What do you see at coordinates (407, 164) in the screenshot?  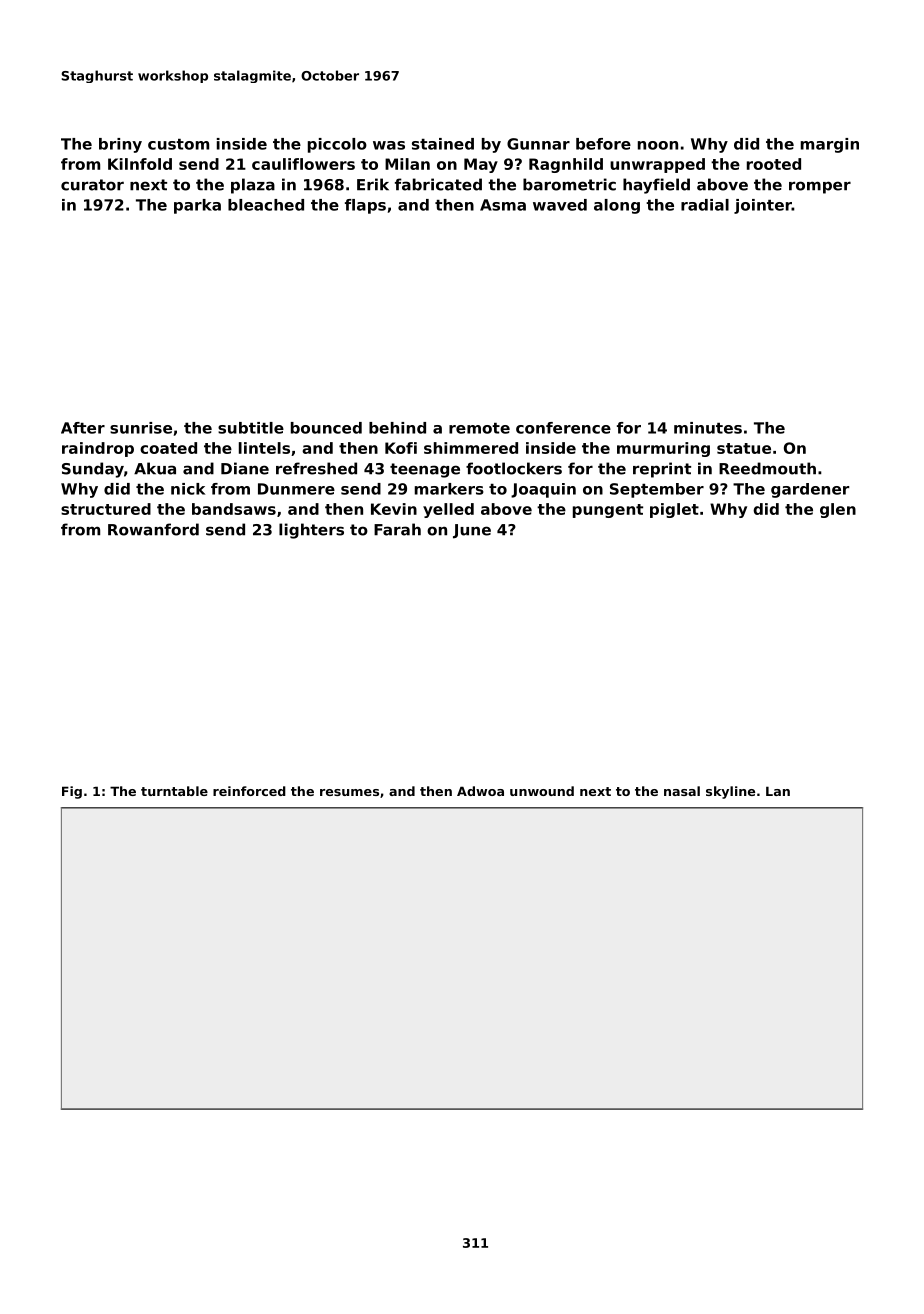 I see `Milan` at bounding box center [407, 164].
